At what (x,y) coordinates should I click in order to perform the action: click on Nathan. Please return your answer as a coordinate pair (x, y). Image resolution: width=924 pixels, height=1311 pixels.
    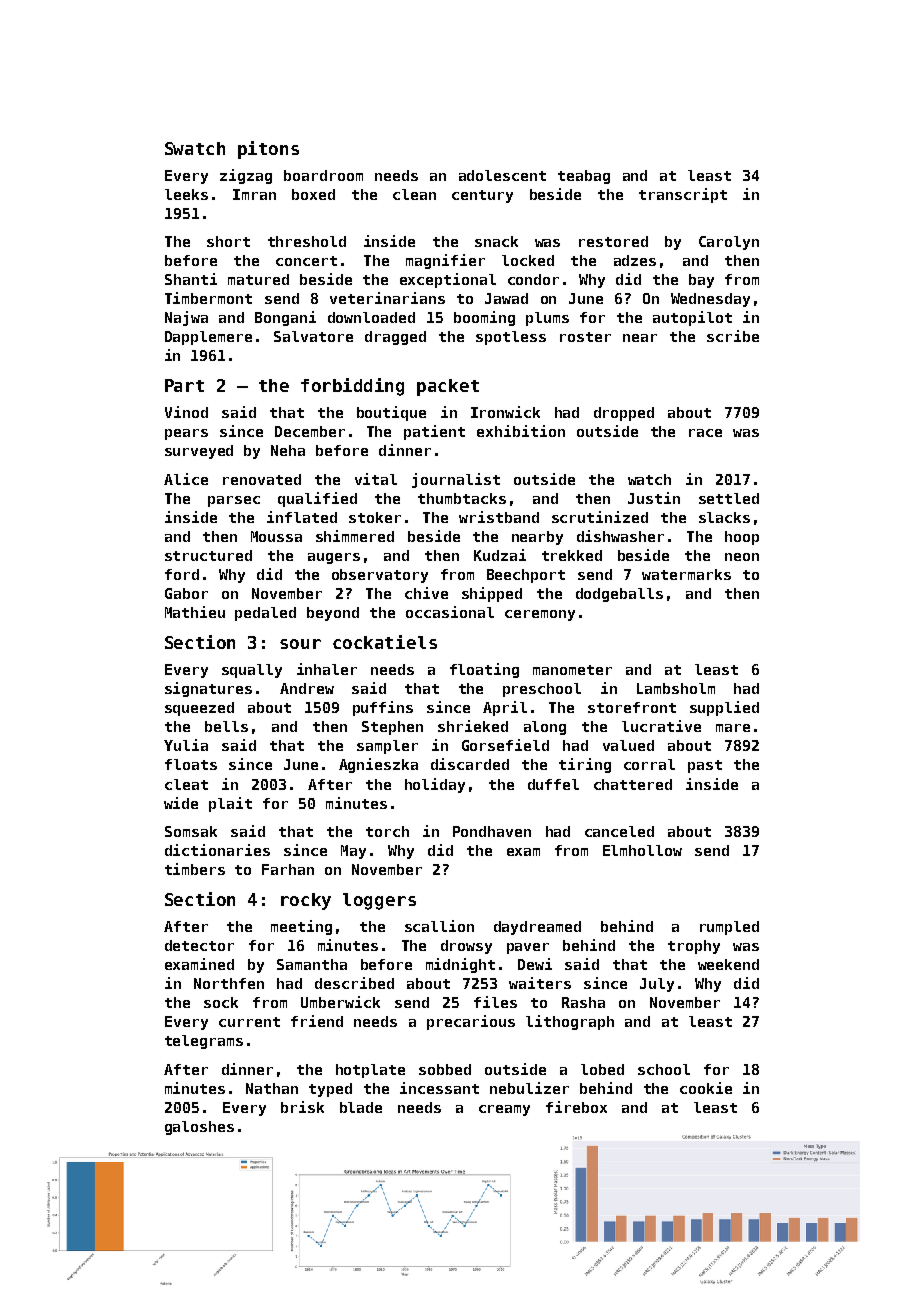
    Looking at the image, I should click on (272, 1088).
